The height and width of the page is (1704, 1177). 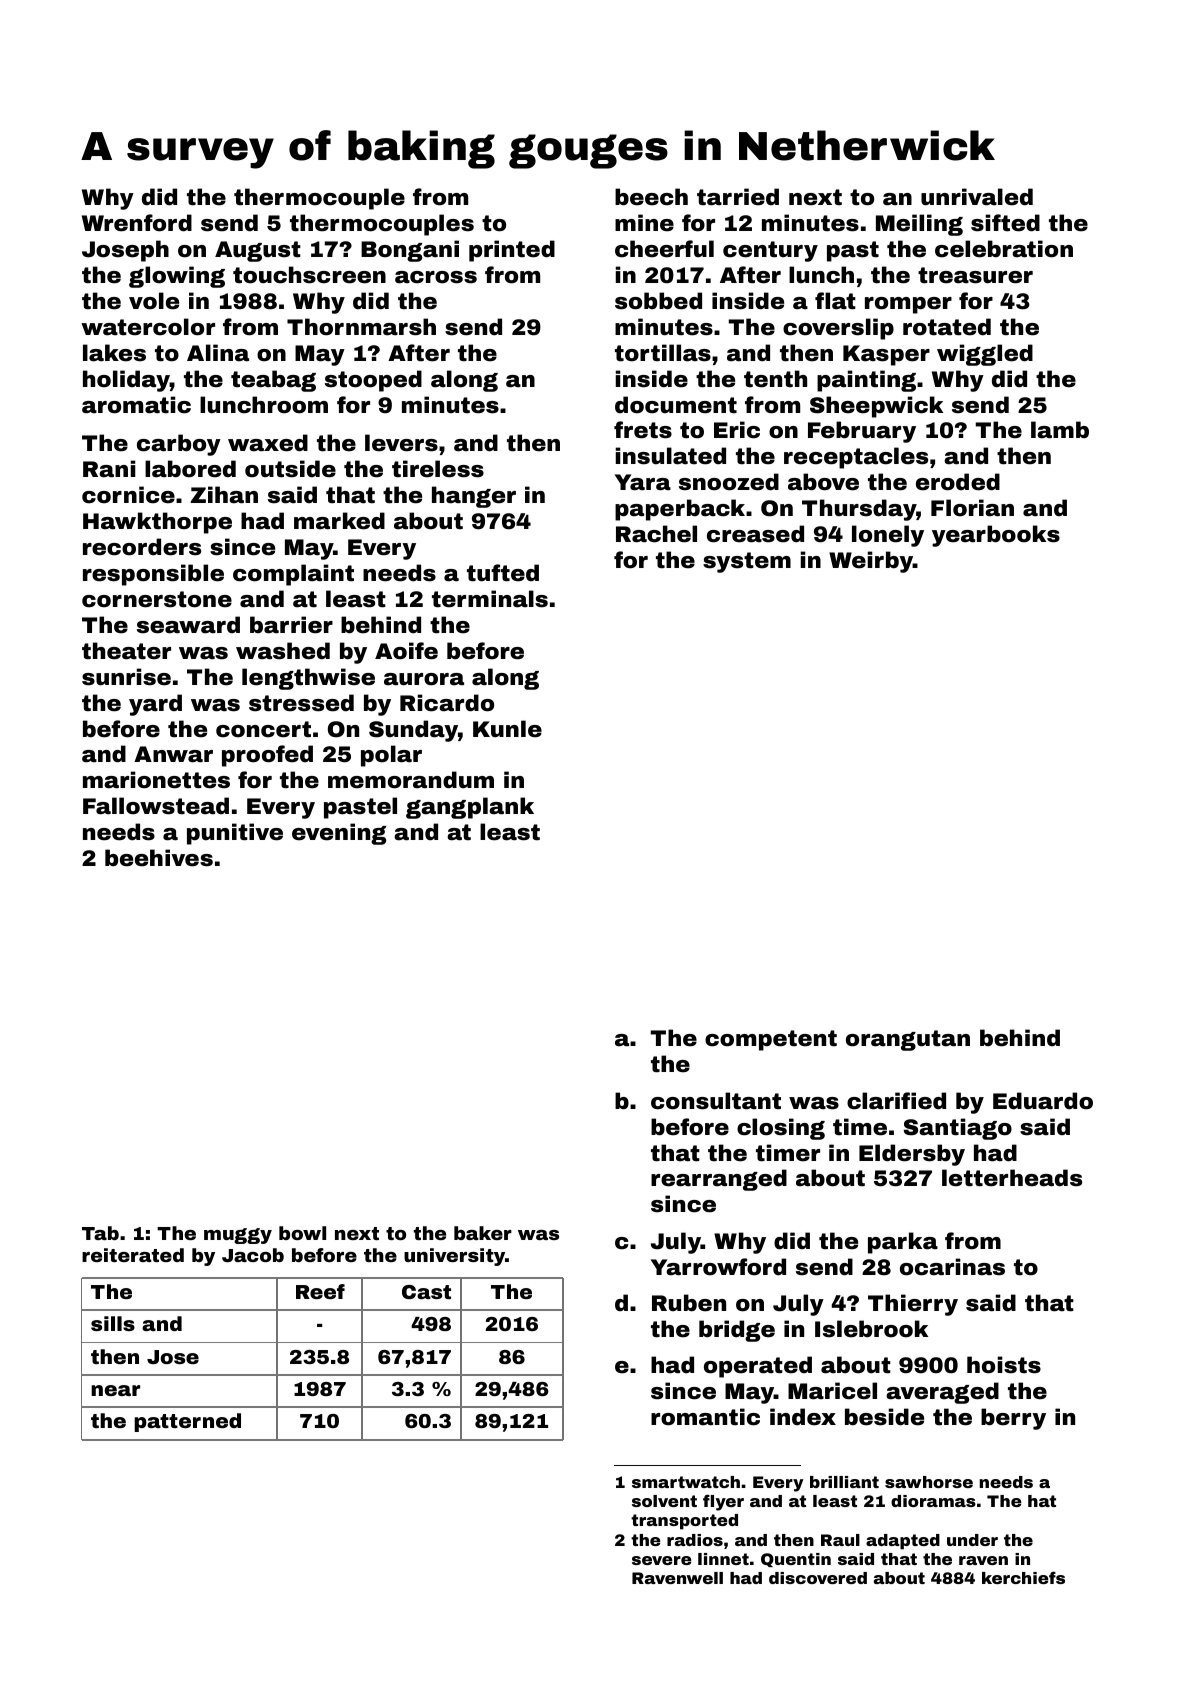 I want to click on beehives, so click(x=159, y=858).
